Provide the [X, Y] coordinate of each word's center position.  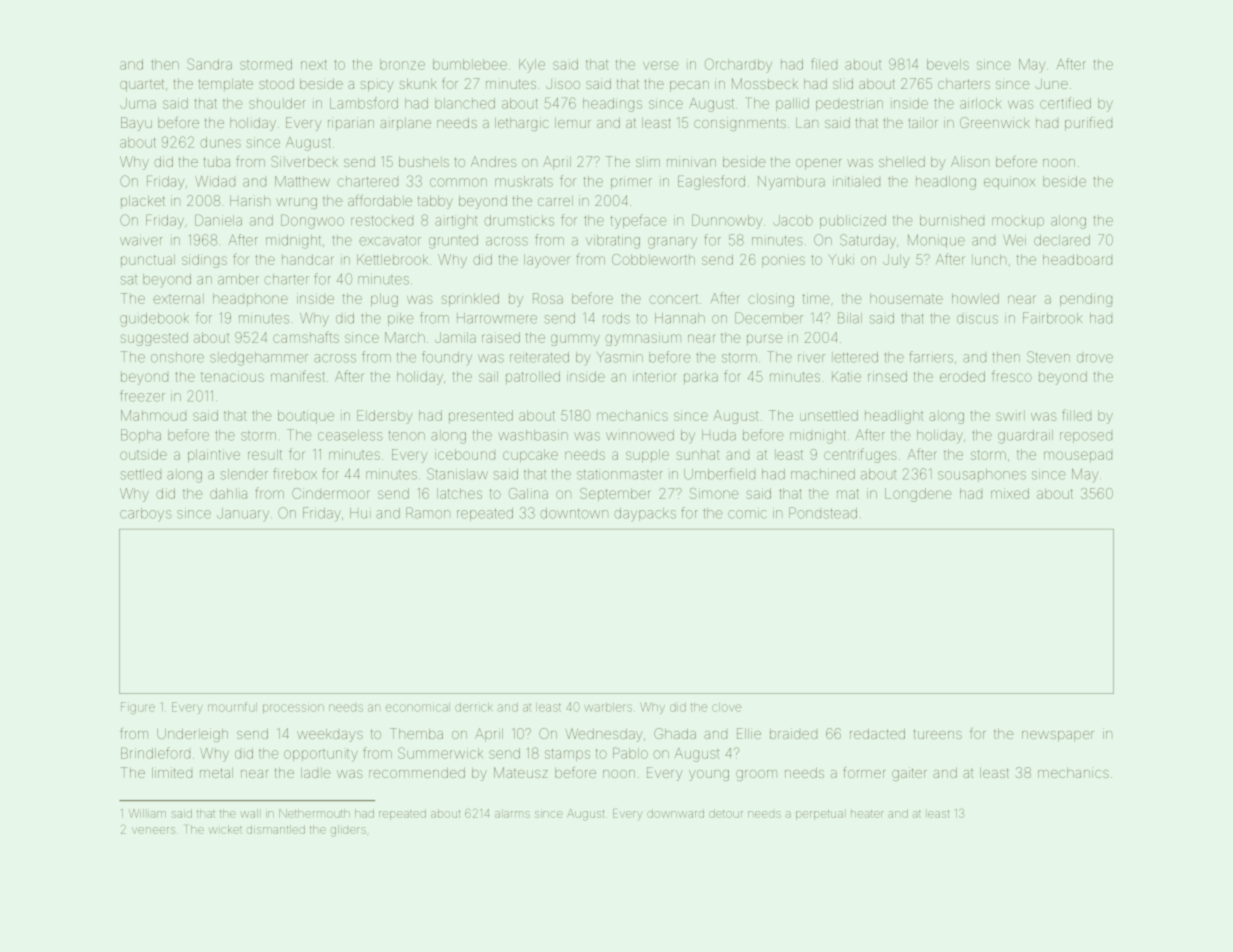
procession [293, 708]
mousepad [1078, 456]
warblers [608, 707]
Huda [719, 435]
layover [546, 261]
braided [793, 733]
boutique [306, 417]
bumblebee [470, 64]
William [147, 813]
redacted [877, 733]
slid [843, 83]
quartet [142, 85]
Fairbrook [1052, 318]
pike [401, 319]
